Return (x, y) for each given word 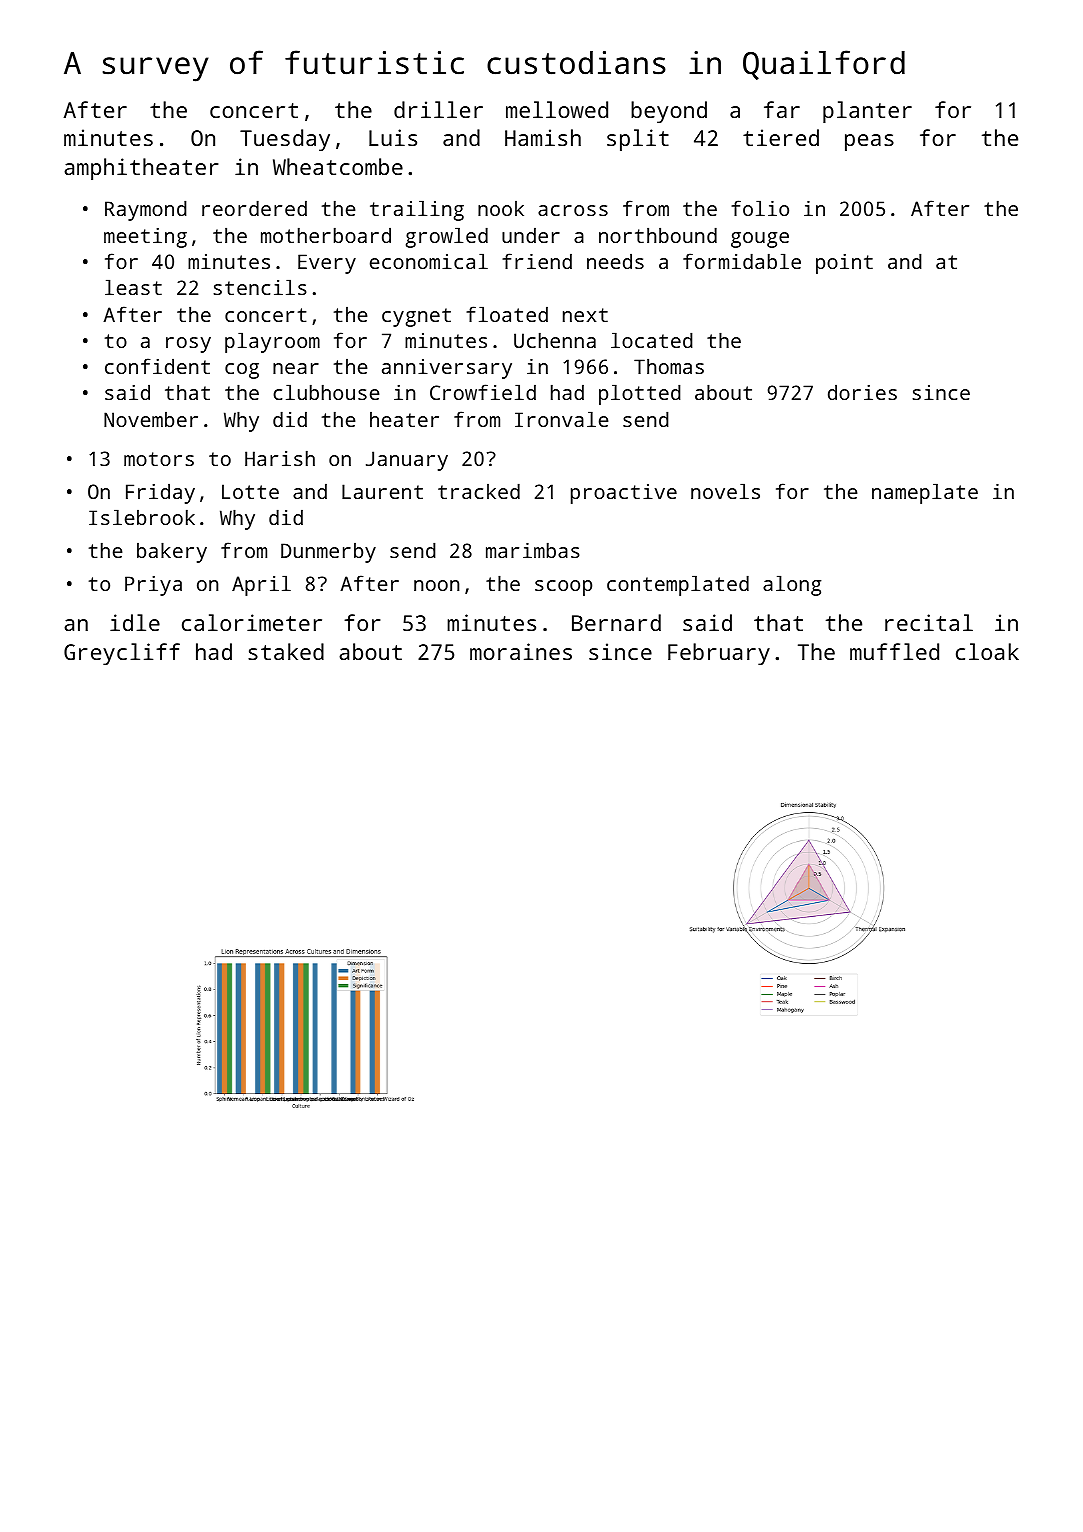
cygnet (416, 317)
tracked (479, 491)
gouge (760, 240)
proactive (624, 494)
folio (760, 208)
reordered (254, 208)
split (638, 140)
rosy (188, 345)
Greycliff (122, 654)
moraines (521, 651)
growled (447, 237)
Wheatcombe (338, 166)
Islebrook (142, 517)
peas (869, 142)
